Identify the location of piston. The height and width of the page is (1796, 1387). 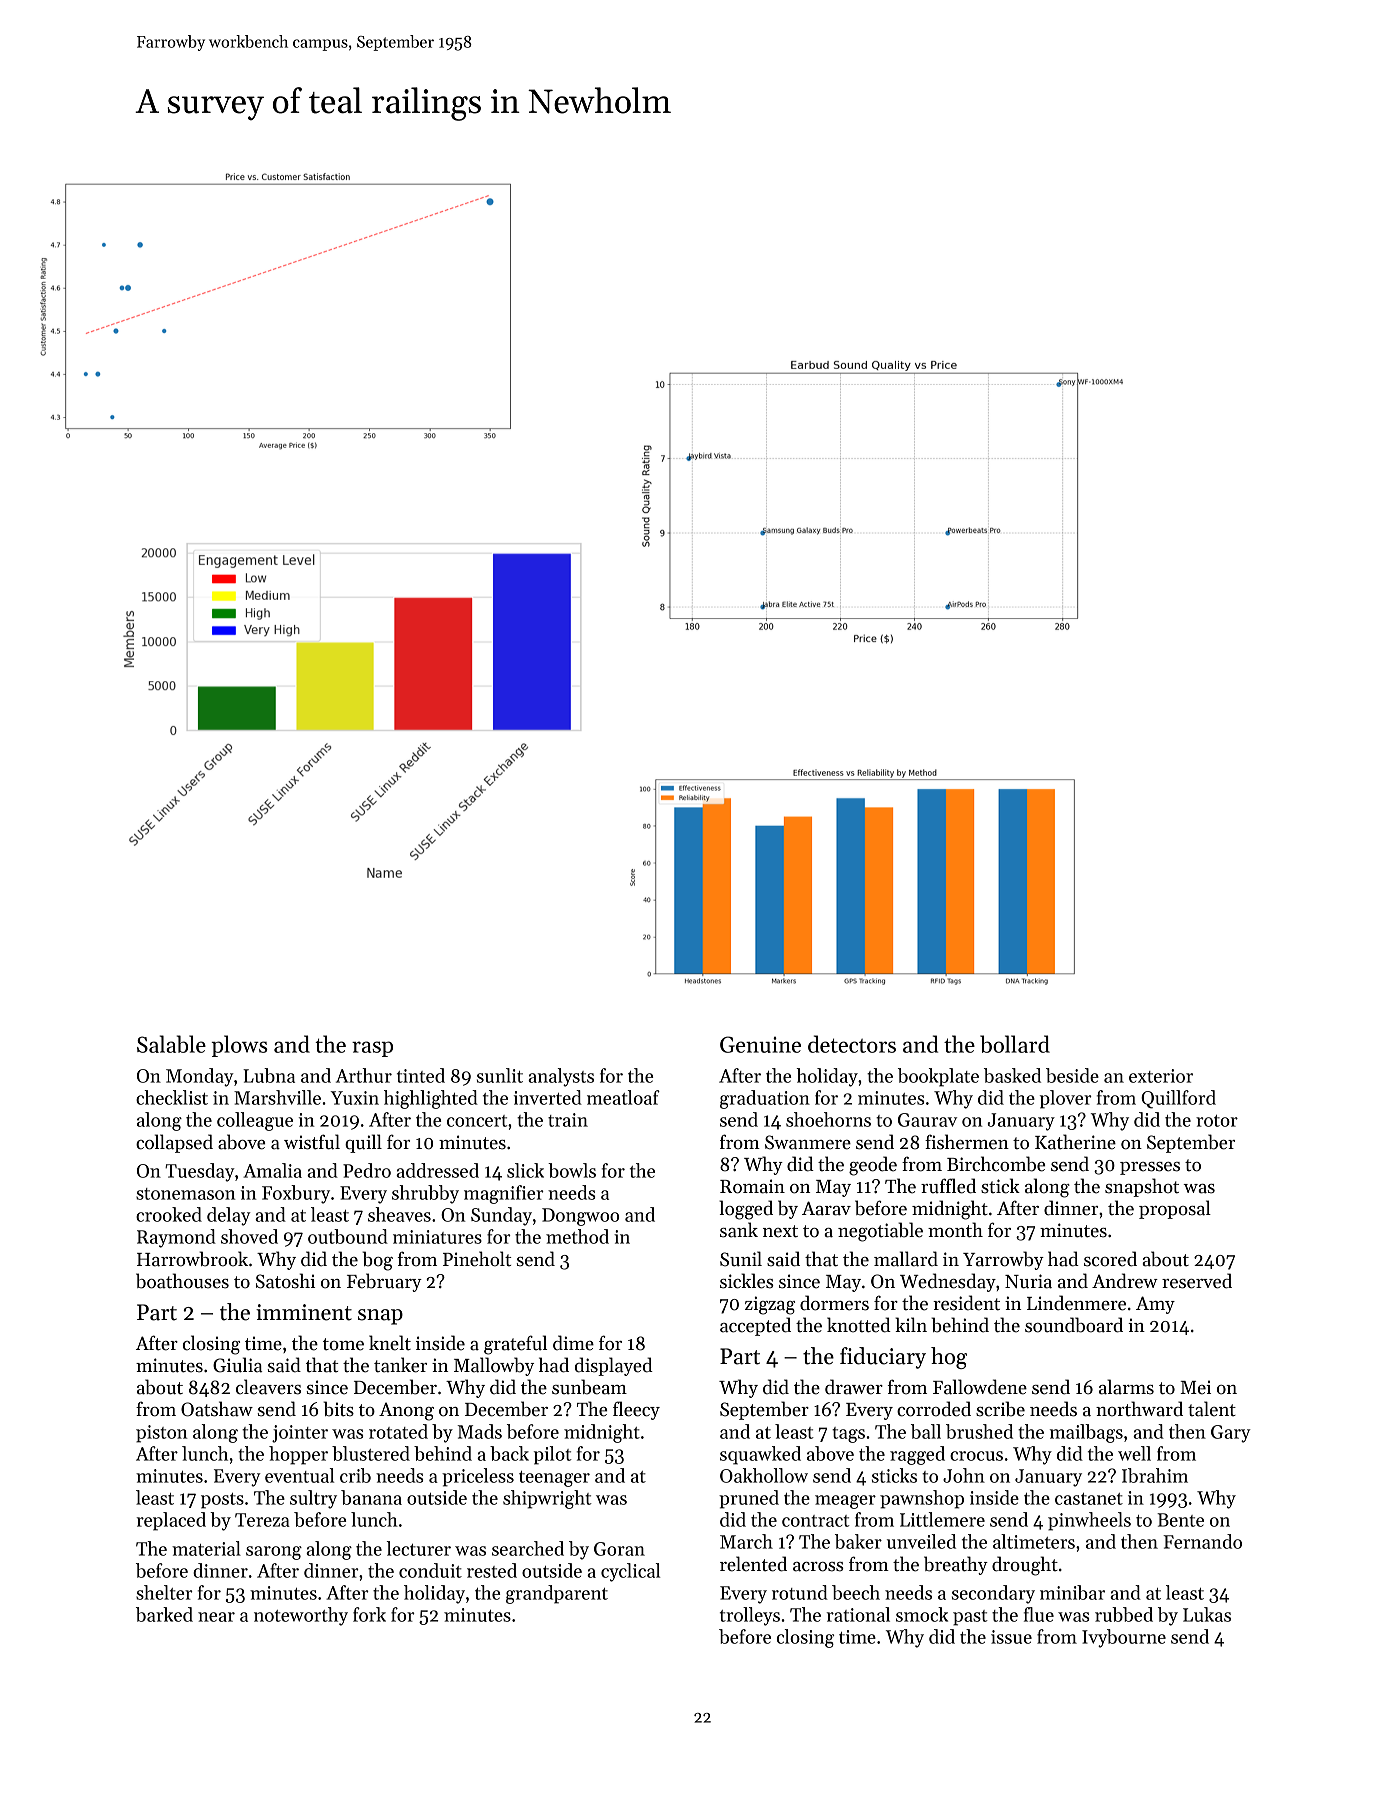
(161, 1434).
